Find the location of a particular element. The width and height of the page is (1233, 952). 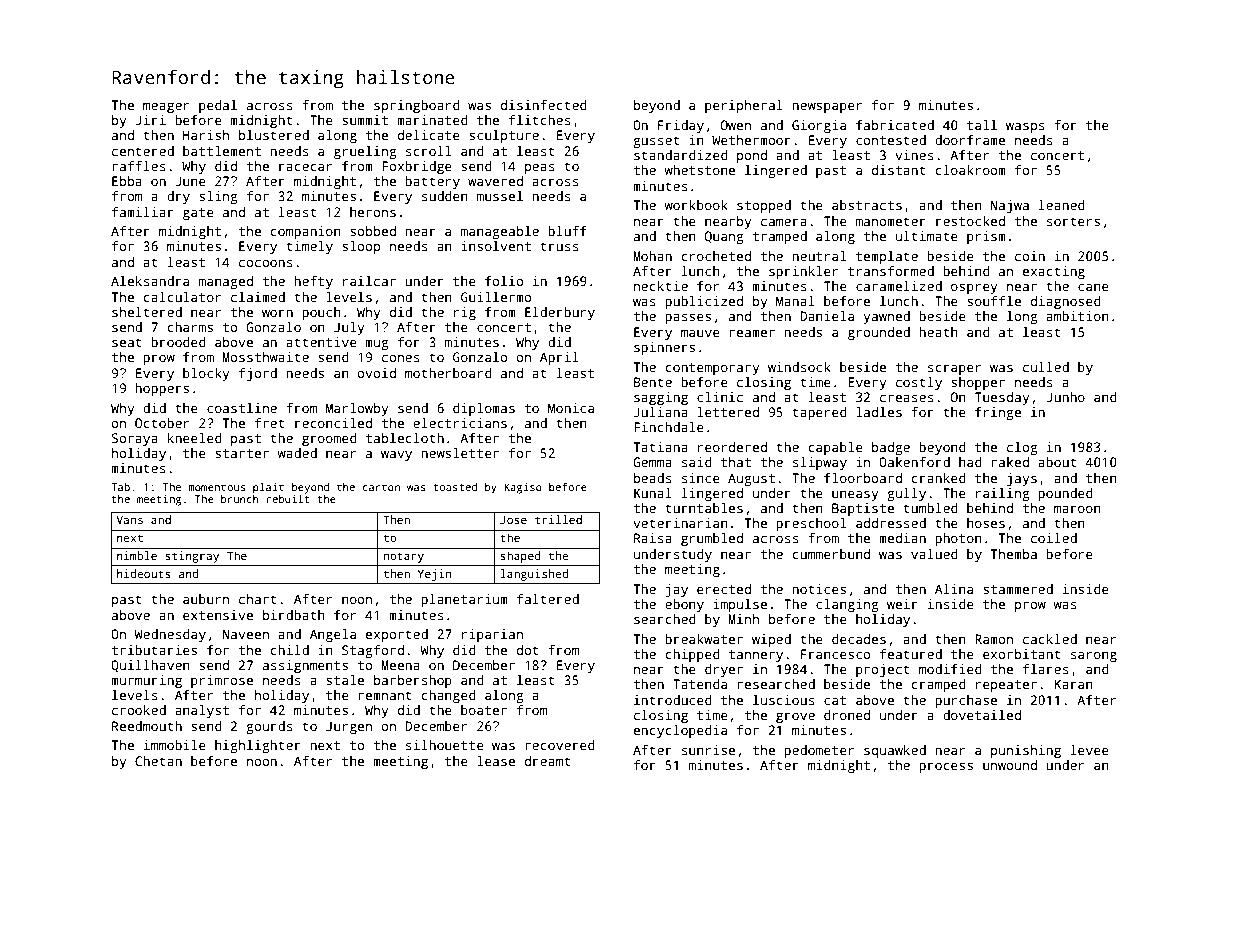

grumbled is located at coordinates (712, 539).
